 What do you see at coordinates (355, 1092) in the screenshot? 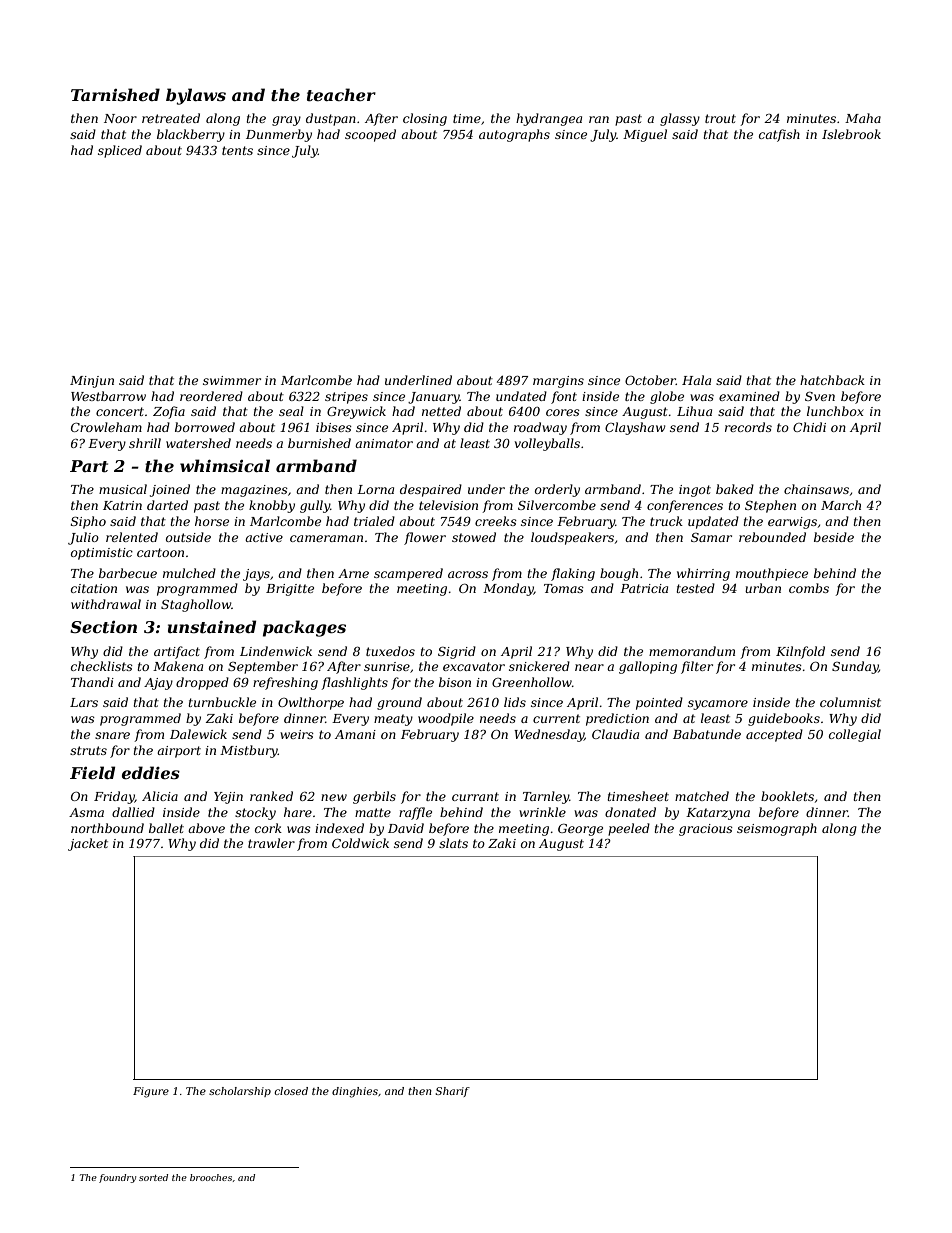
I see `dinghies` at bounding box center [355, 1092].
